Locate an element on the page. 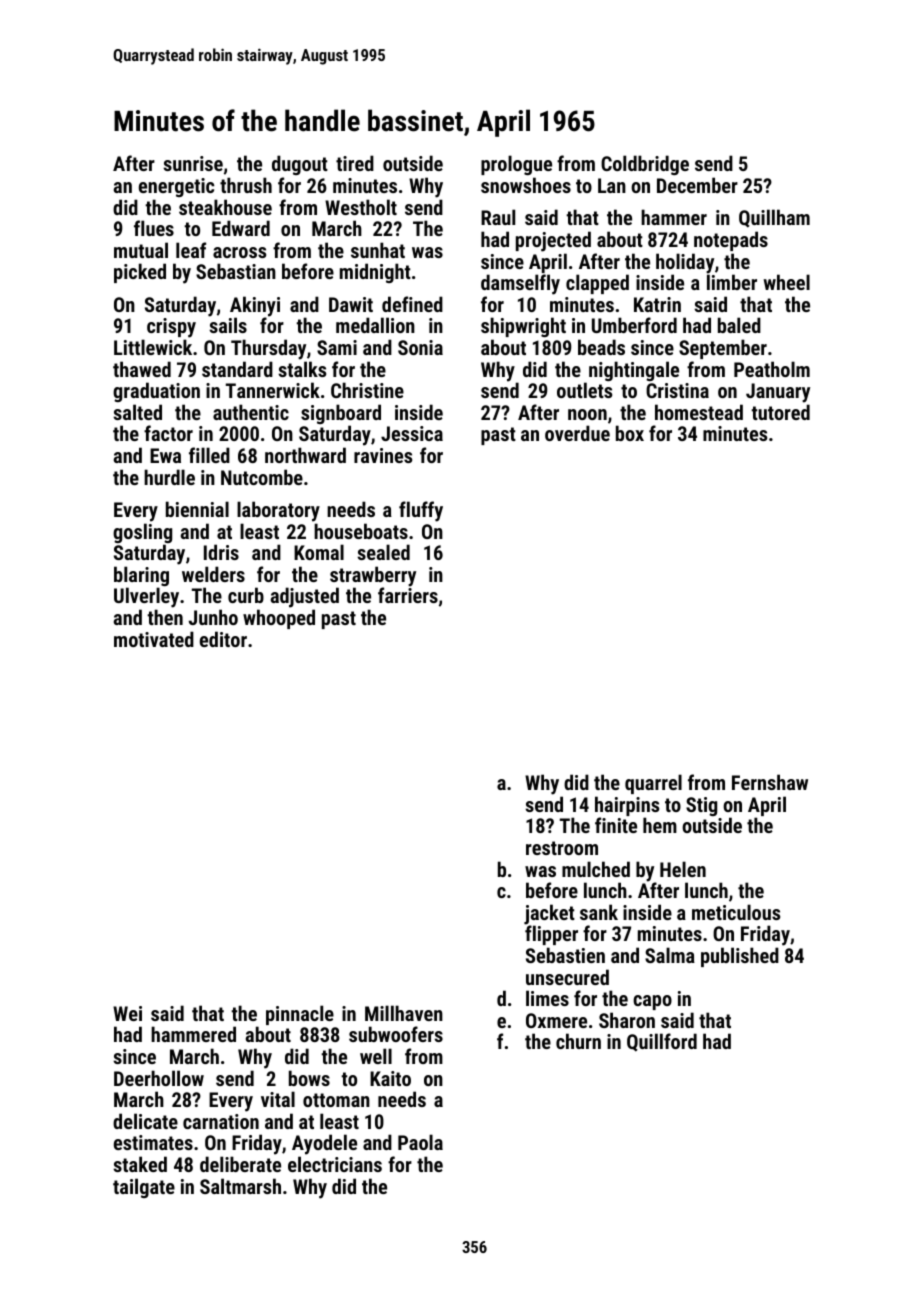 The height and width of the image is (1311, 924). noon is located at coordinates (587, 414).
